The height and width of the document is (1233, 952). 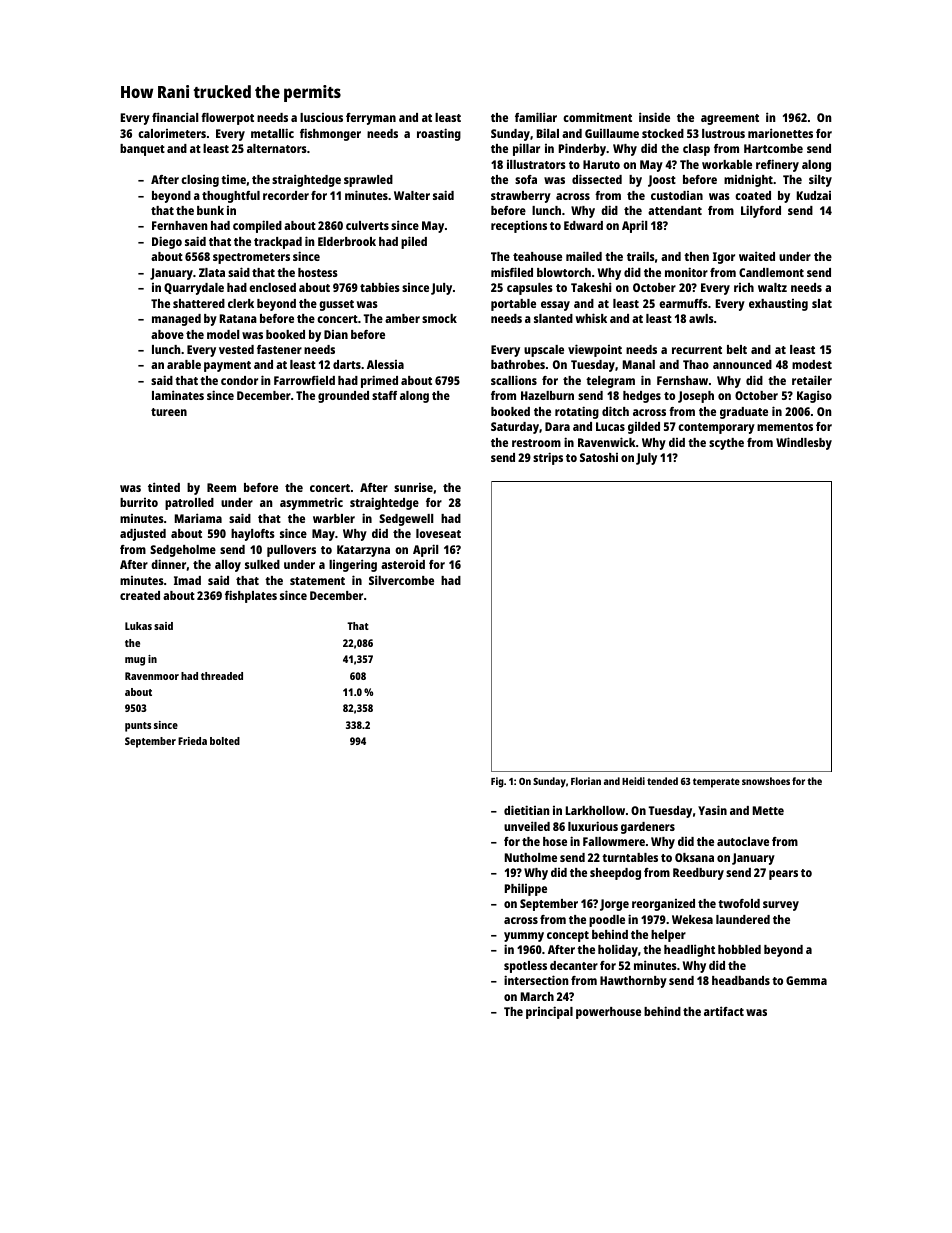 I want to click on principal, so click(x=549, y=1012).
